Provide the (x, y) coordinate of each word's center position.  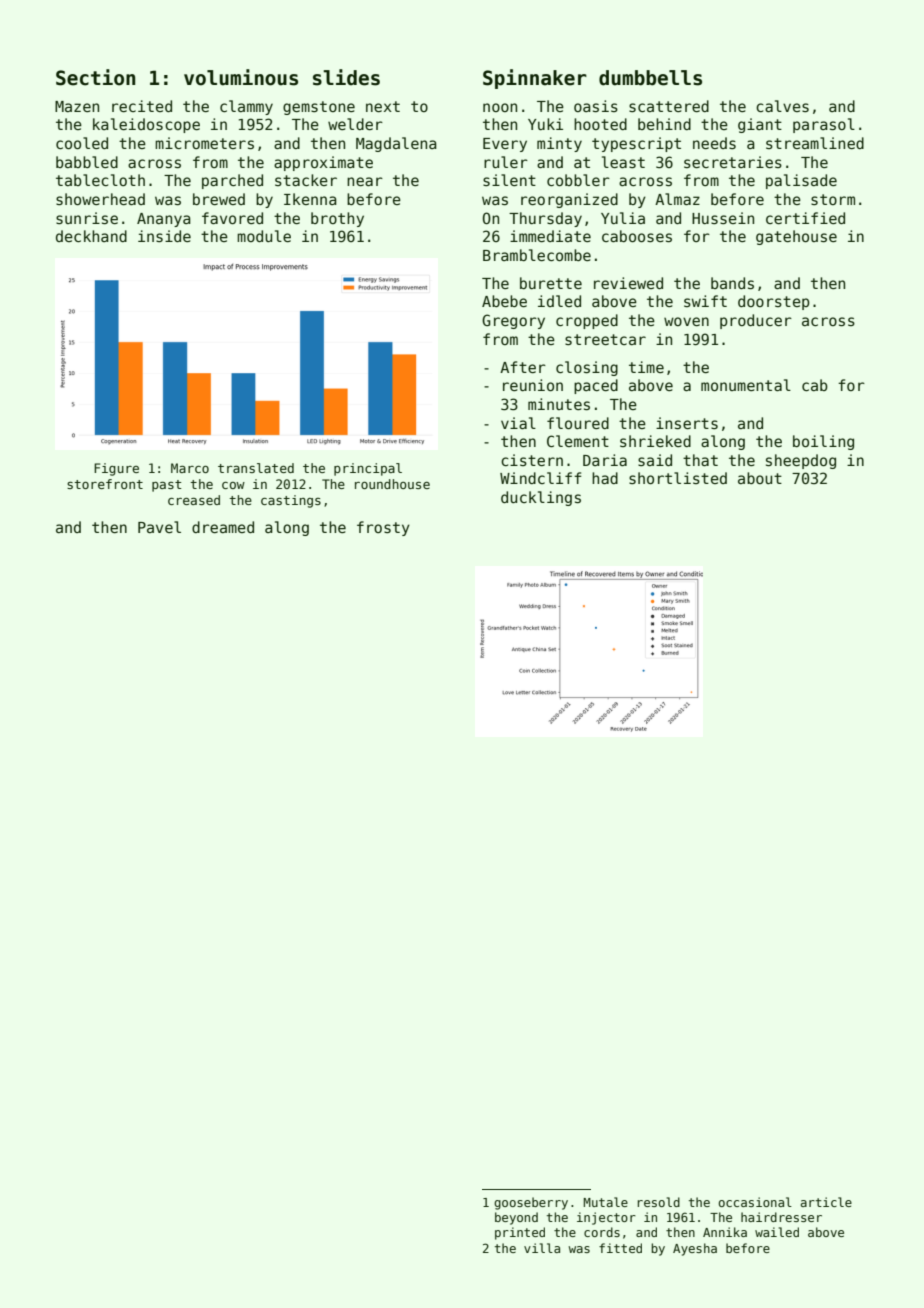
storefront (105, 484)
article (826, 1202)
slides (346, 77)
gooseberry (531, 1203)
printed (520, 1233)
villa (542, 1248)
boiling (823, 442)
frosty (383, 528)
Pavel (159, 527)
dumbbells (650, 78)
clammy (246, 107)
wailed (777, 1232)
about (760, 478)
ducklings (541, 498)
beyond (516, 1218)
